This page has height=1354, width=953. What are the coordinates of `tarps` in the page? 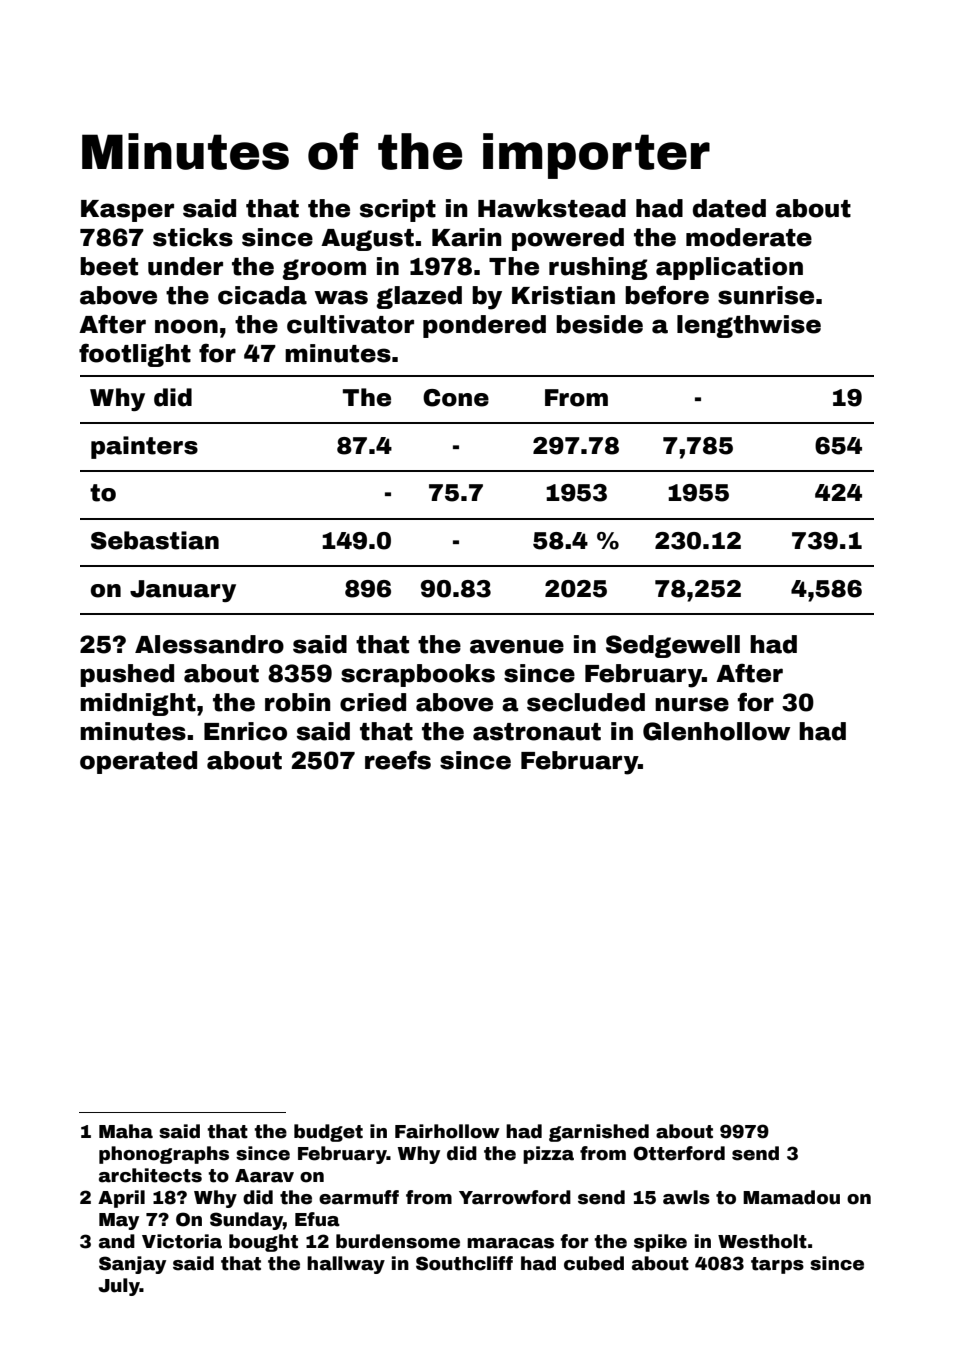 It's located at (777, 1265).
